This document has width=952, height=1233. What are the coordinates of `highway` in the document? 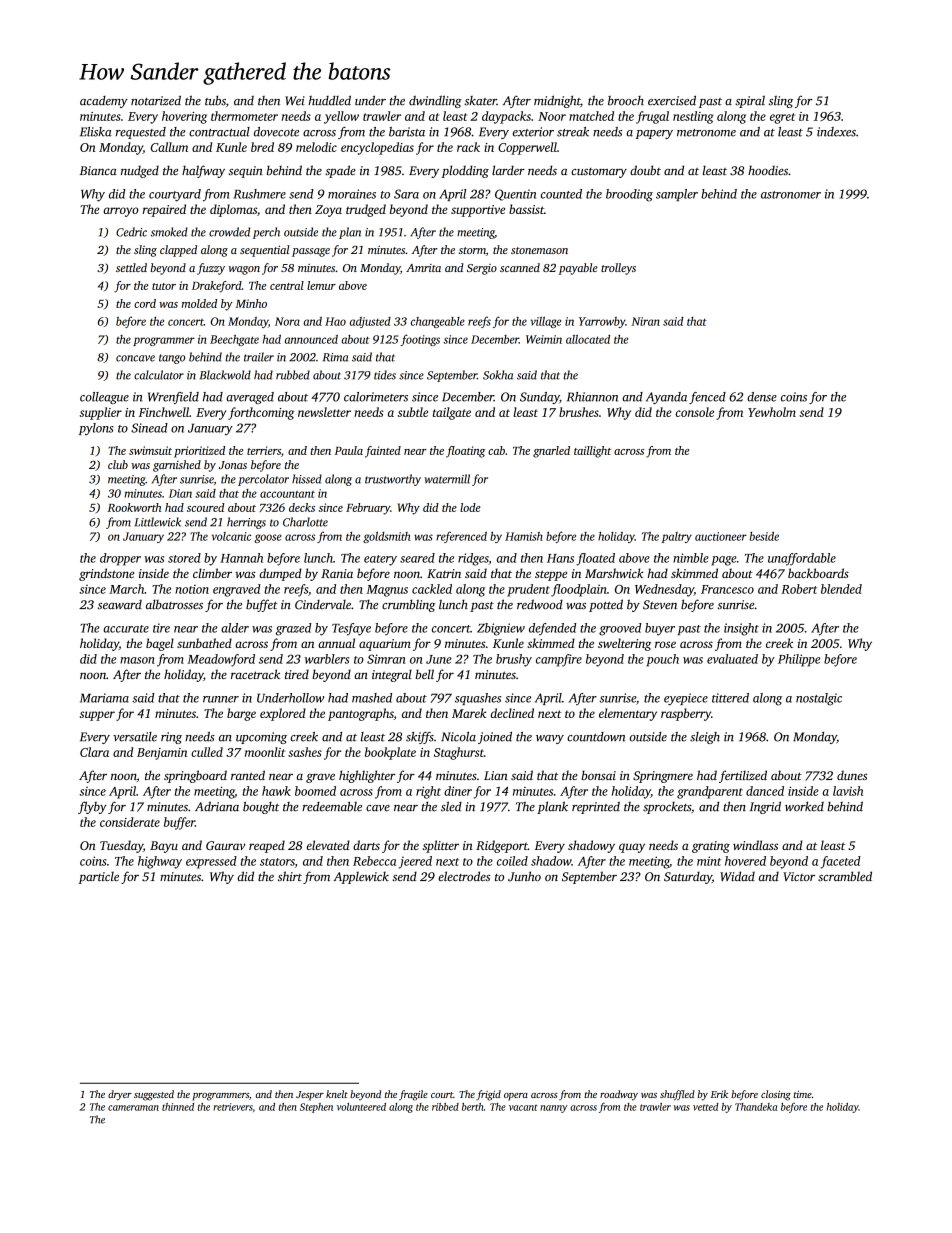 It's located at (160, 862).
